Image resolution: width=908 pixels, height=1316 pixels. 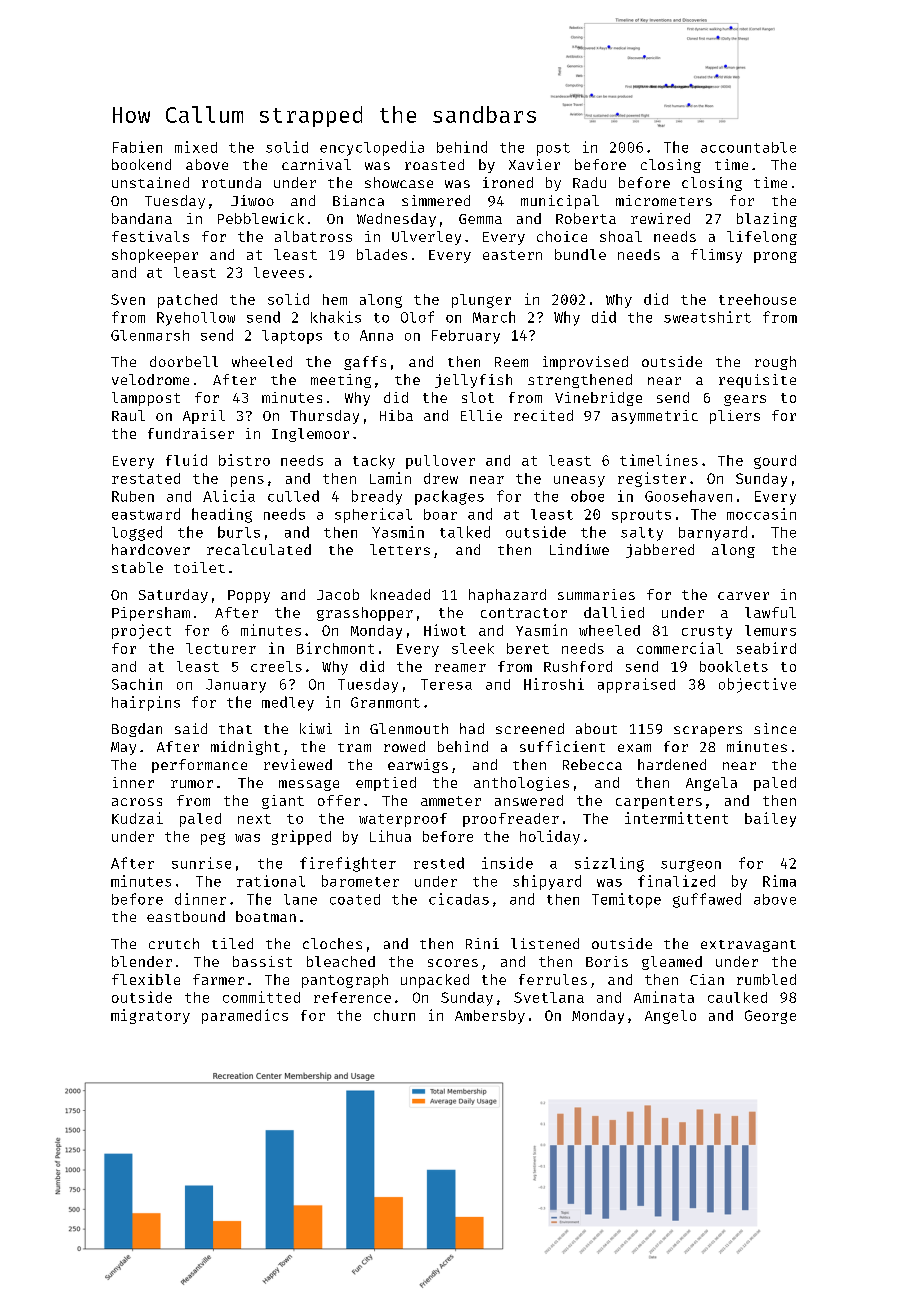 I want to click on rotunda, so click(x=231, y=182).
